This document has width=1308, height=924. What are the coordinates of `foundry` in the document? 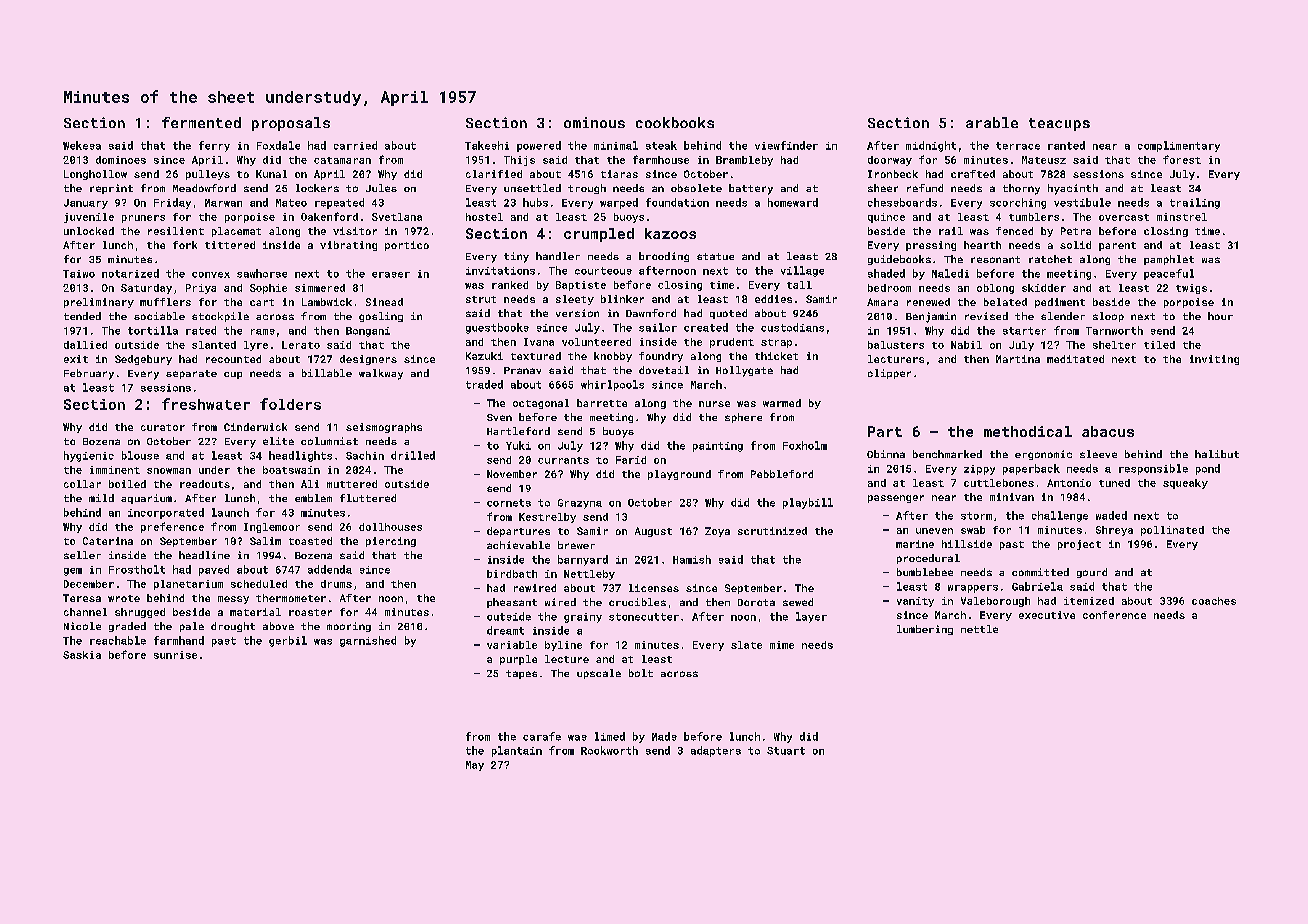 It's located at (661, 357).
